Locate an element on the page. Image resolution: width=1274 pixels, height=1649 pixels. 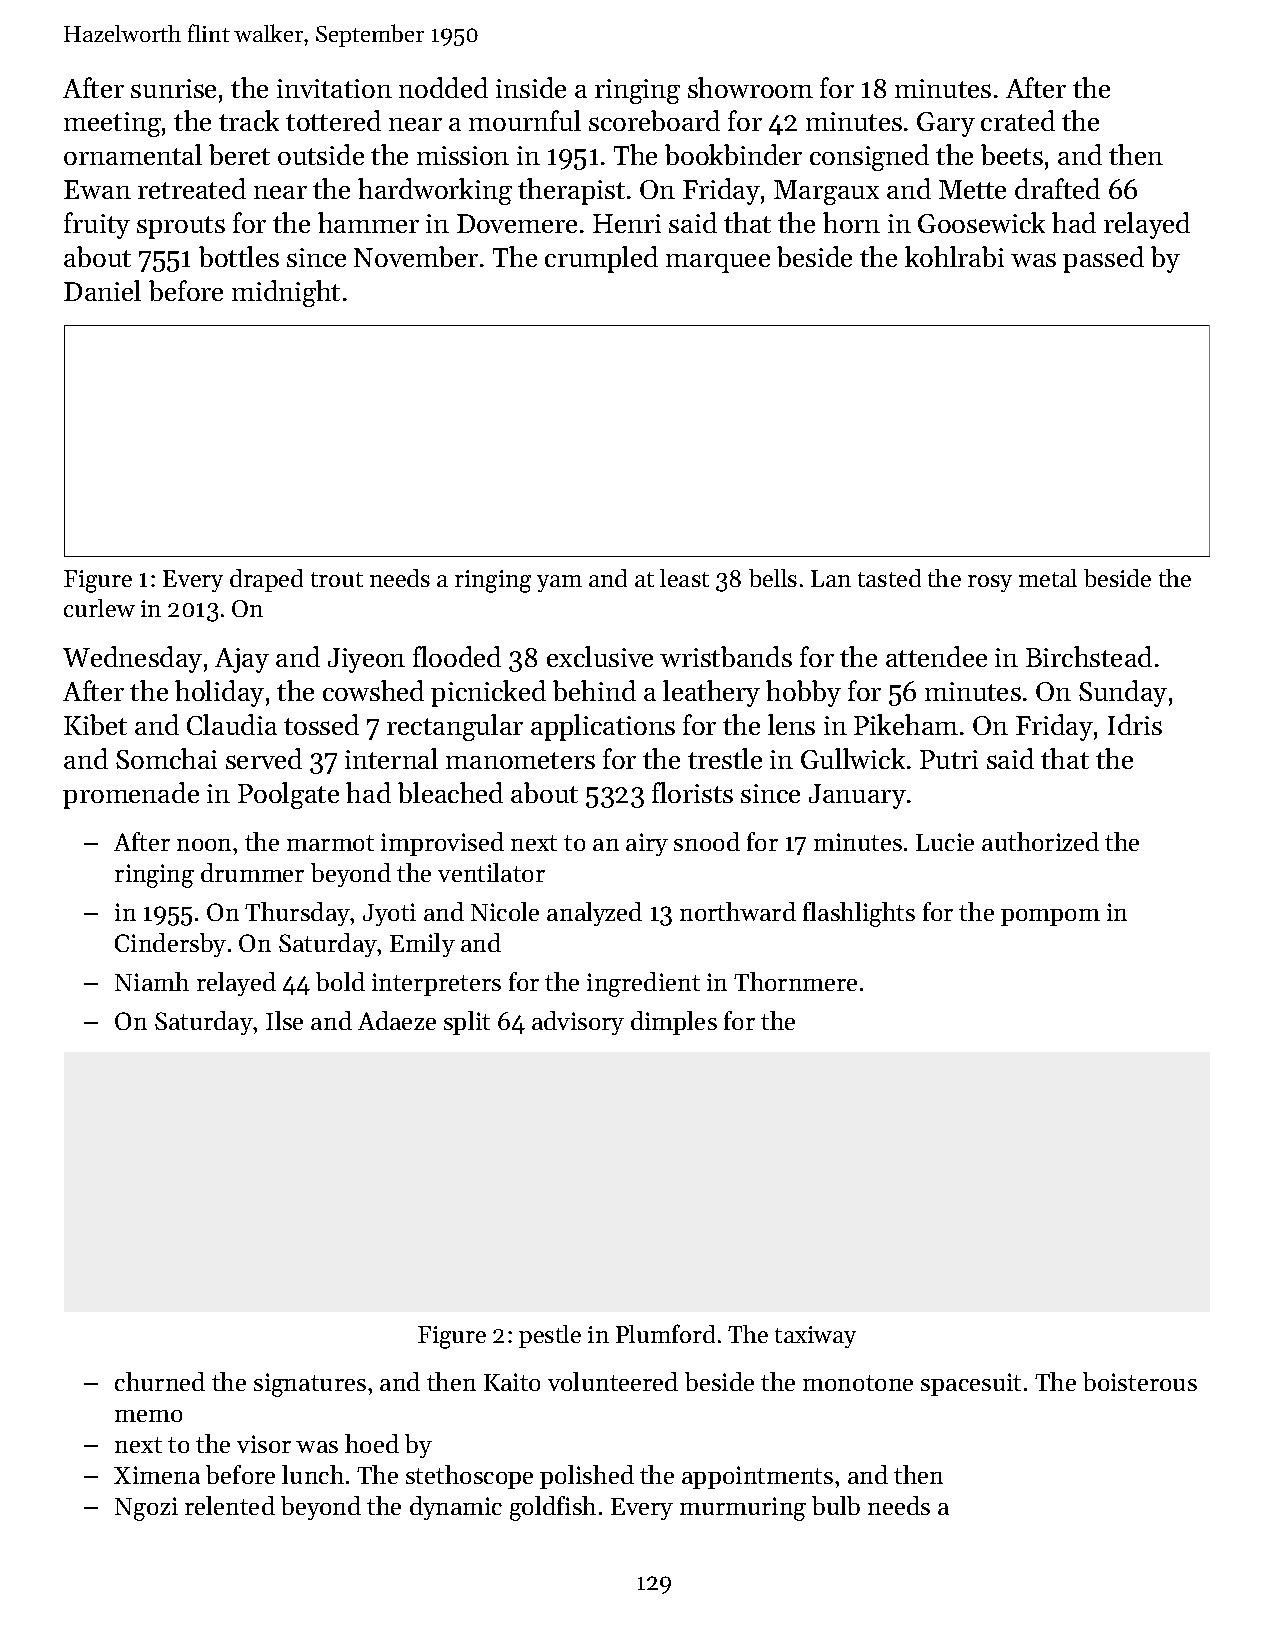
crated is located at coordinates (1018, 120).
